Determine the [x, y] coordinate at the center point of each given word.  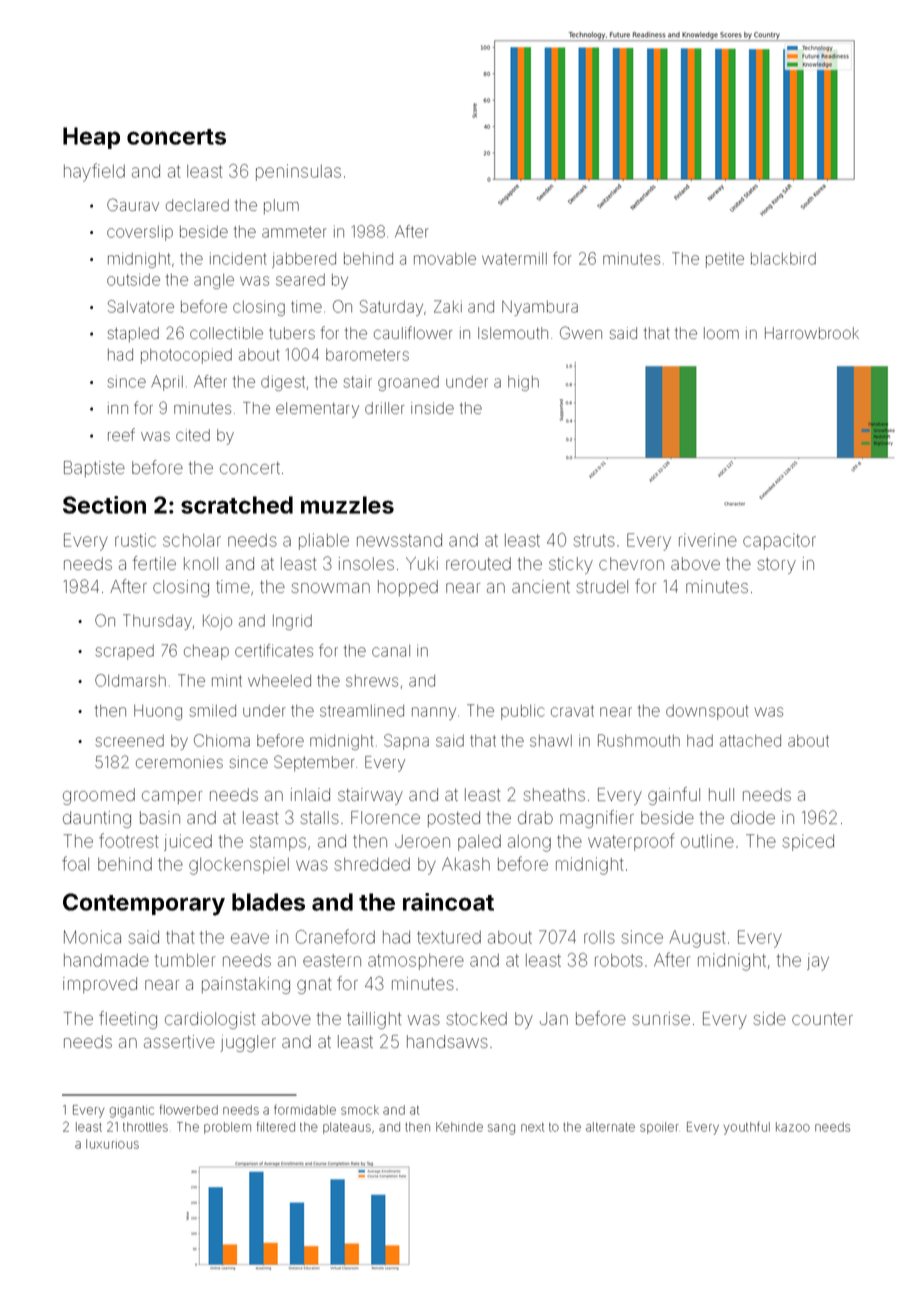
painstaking [246, 985]
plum [281, 206]
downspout [707, 712]
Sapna [406, 742]
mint [227, 680]
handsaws [447, 1041]
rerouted [478, 563]
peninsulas [298, 172]
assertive [179, 1041]
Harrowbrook [812, 333]
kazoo [793, 1127]
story [777, 566]
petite [725, 260]
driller [384, 408]
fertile [154, 563]
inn [118, 408]
